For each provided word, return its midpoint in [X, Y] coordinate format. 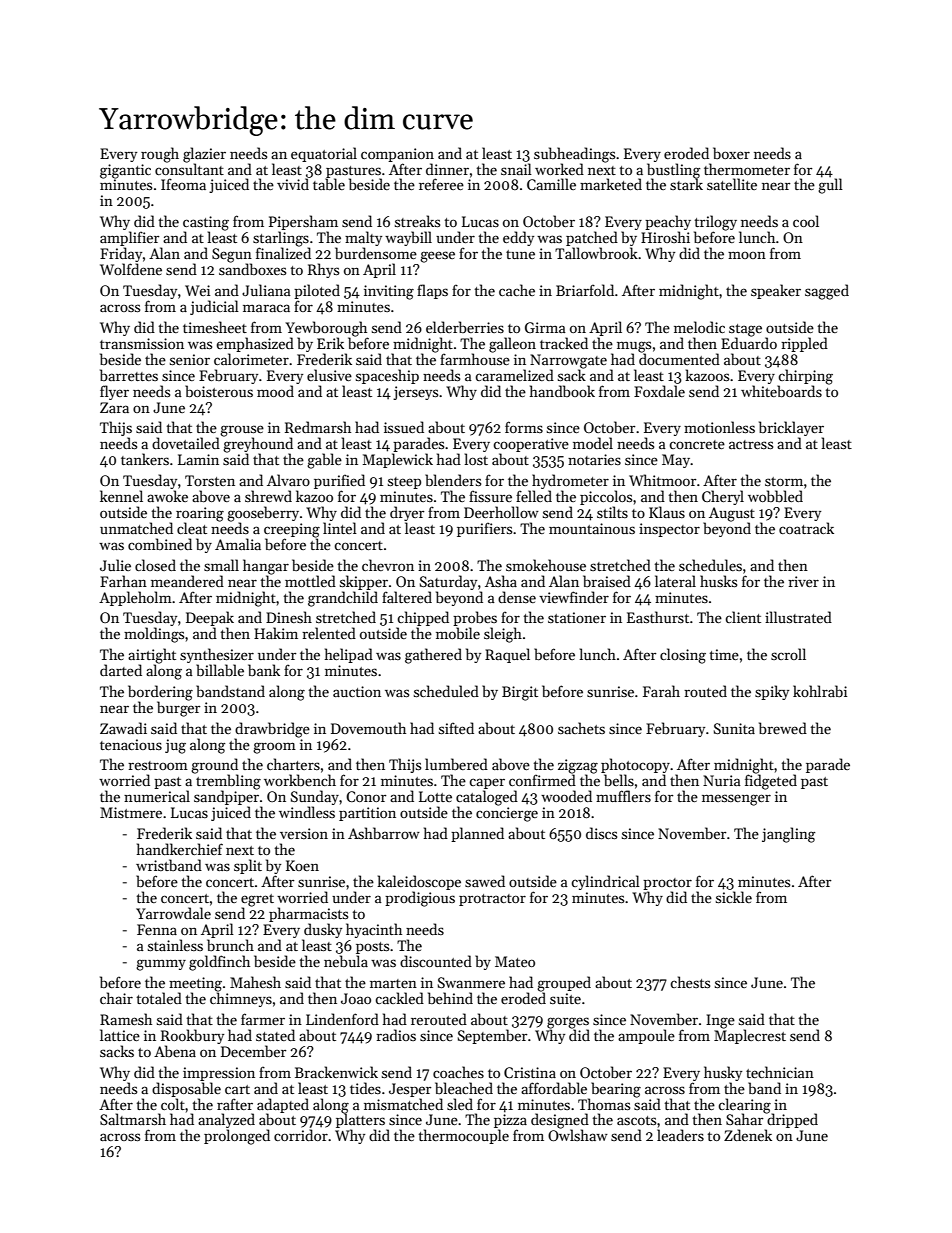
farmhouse [475, 359]
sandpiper [226, 797]
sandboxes [252, 269]
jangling [789, 835]
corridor [301, 1135]
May [676, 461]
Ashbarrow [384, 833]
